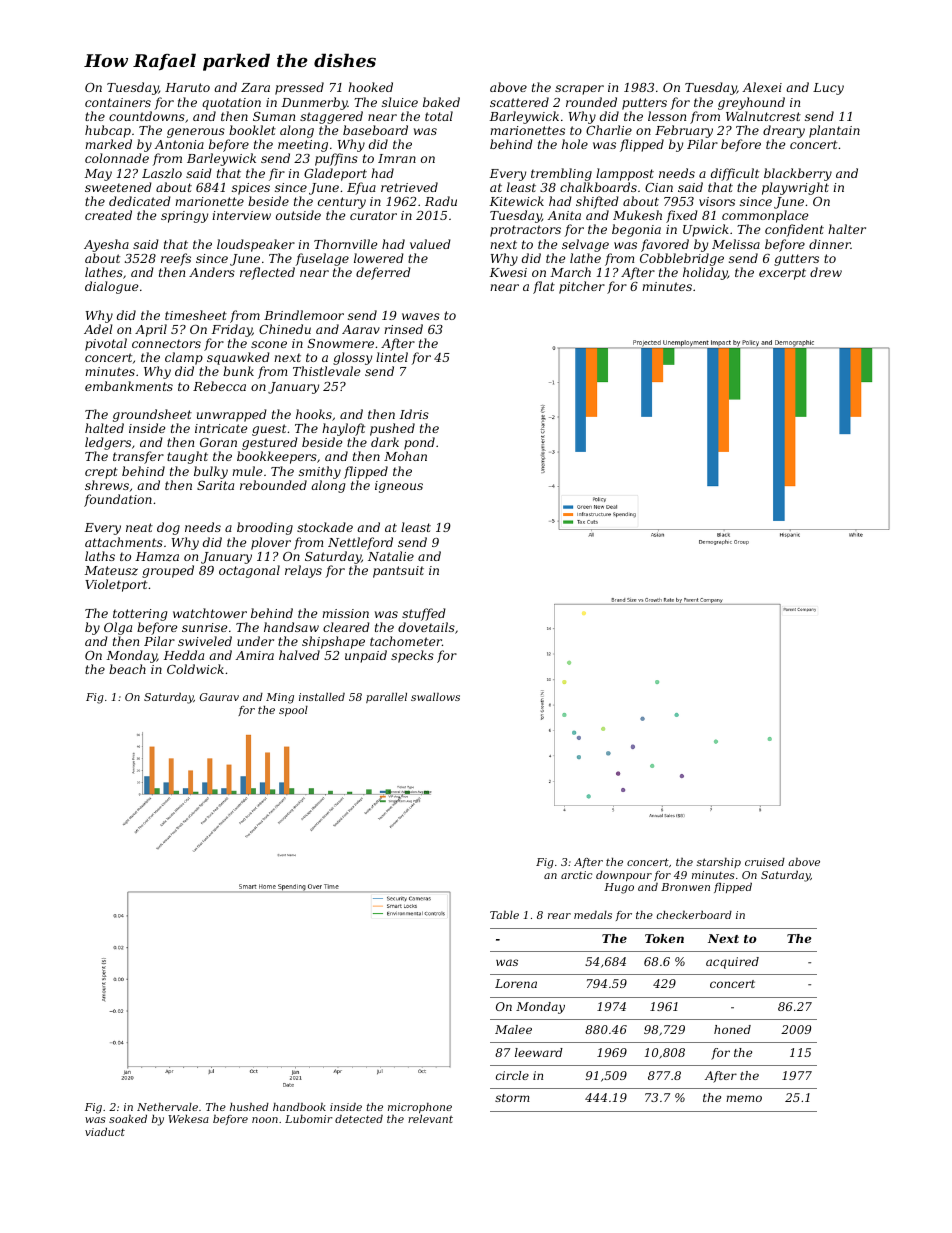 The image size is (952, 1233). What do you see at coordinates (128, 1119) in the screenshot?
I see `soaked` at bounding box center [128, 1119].
